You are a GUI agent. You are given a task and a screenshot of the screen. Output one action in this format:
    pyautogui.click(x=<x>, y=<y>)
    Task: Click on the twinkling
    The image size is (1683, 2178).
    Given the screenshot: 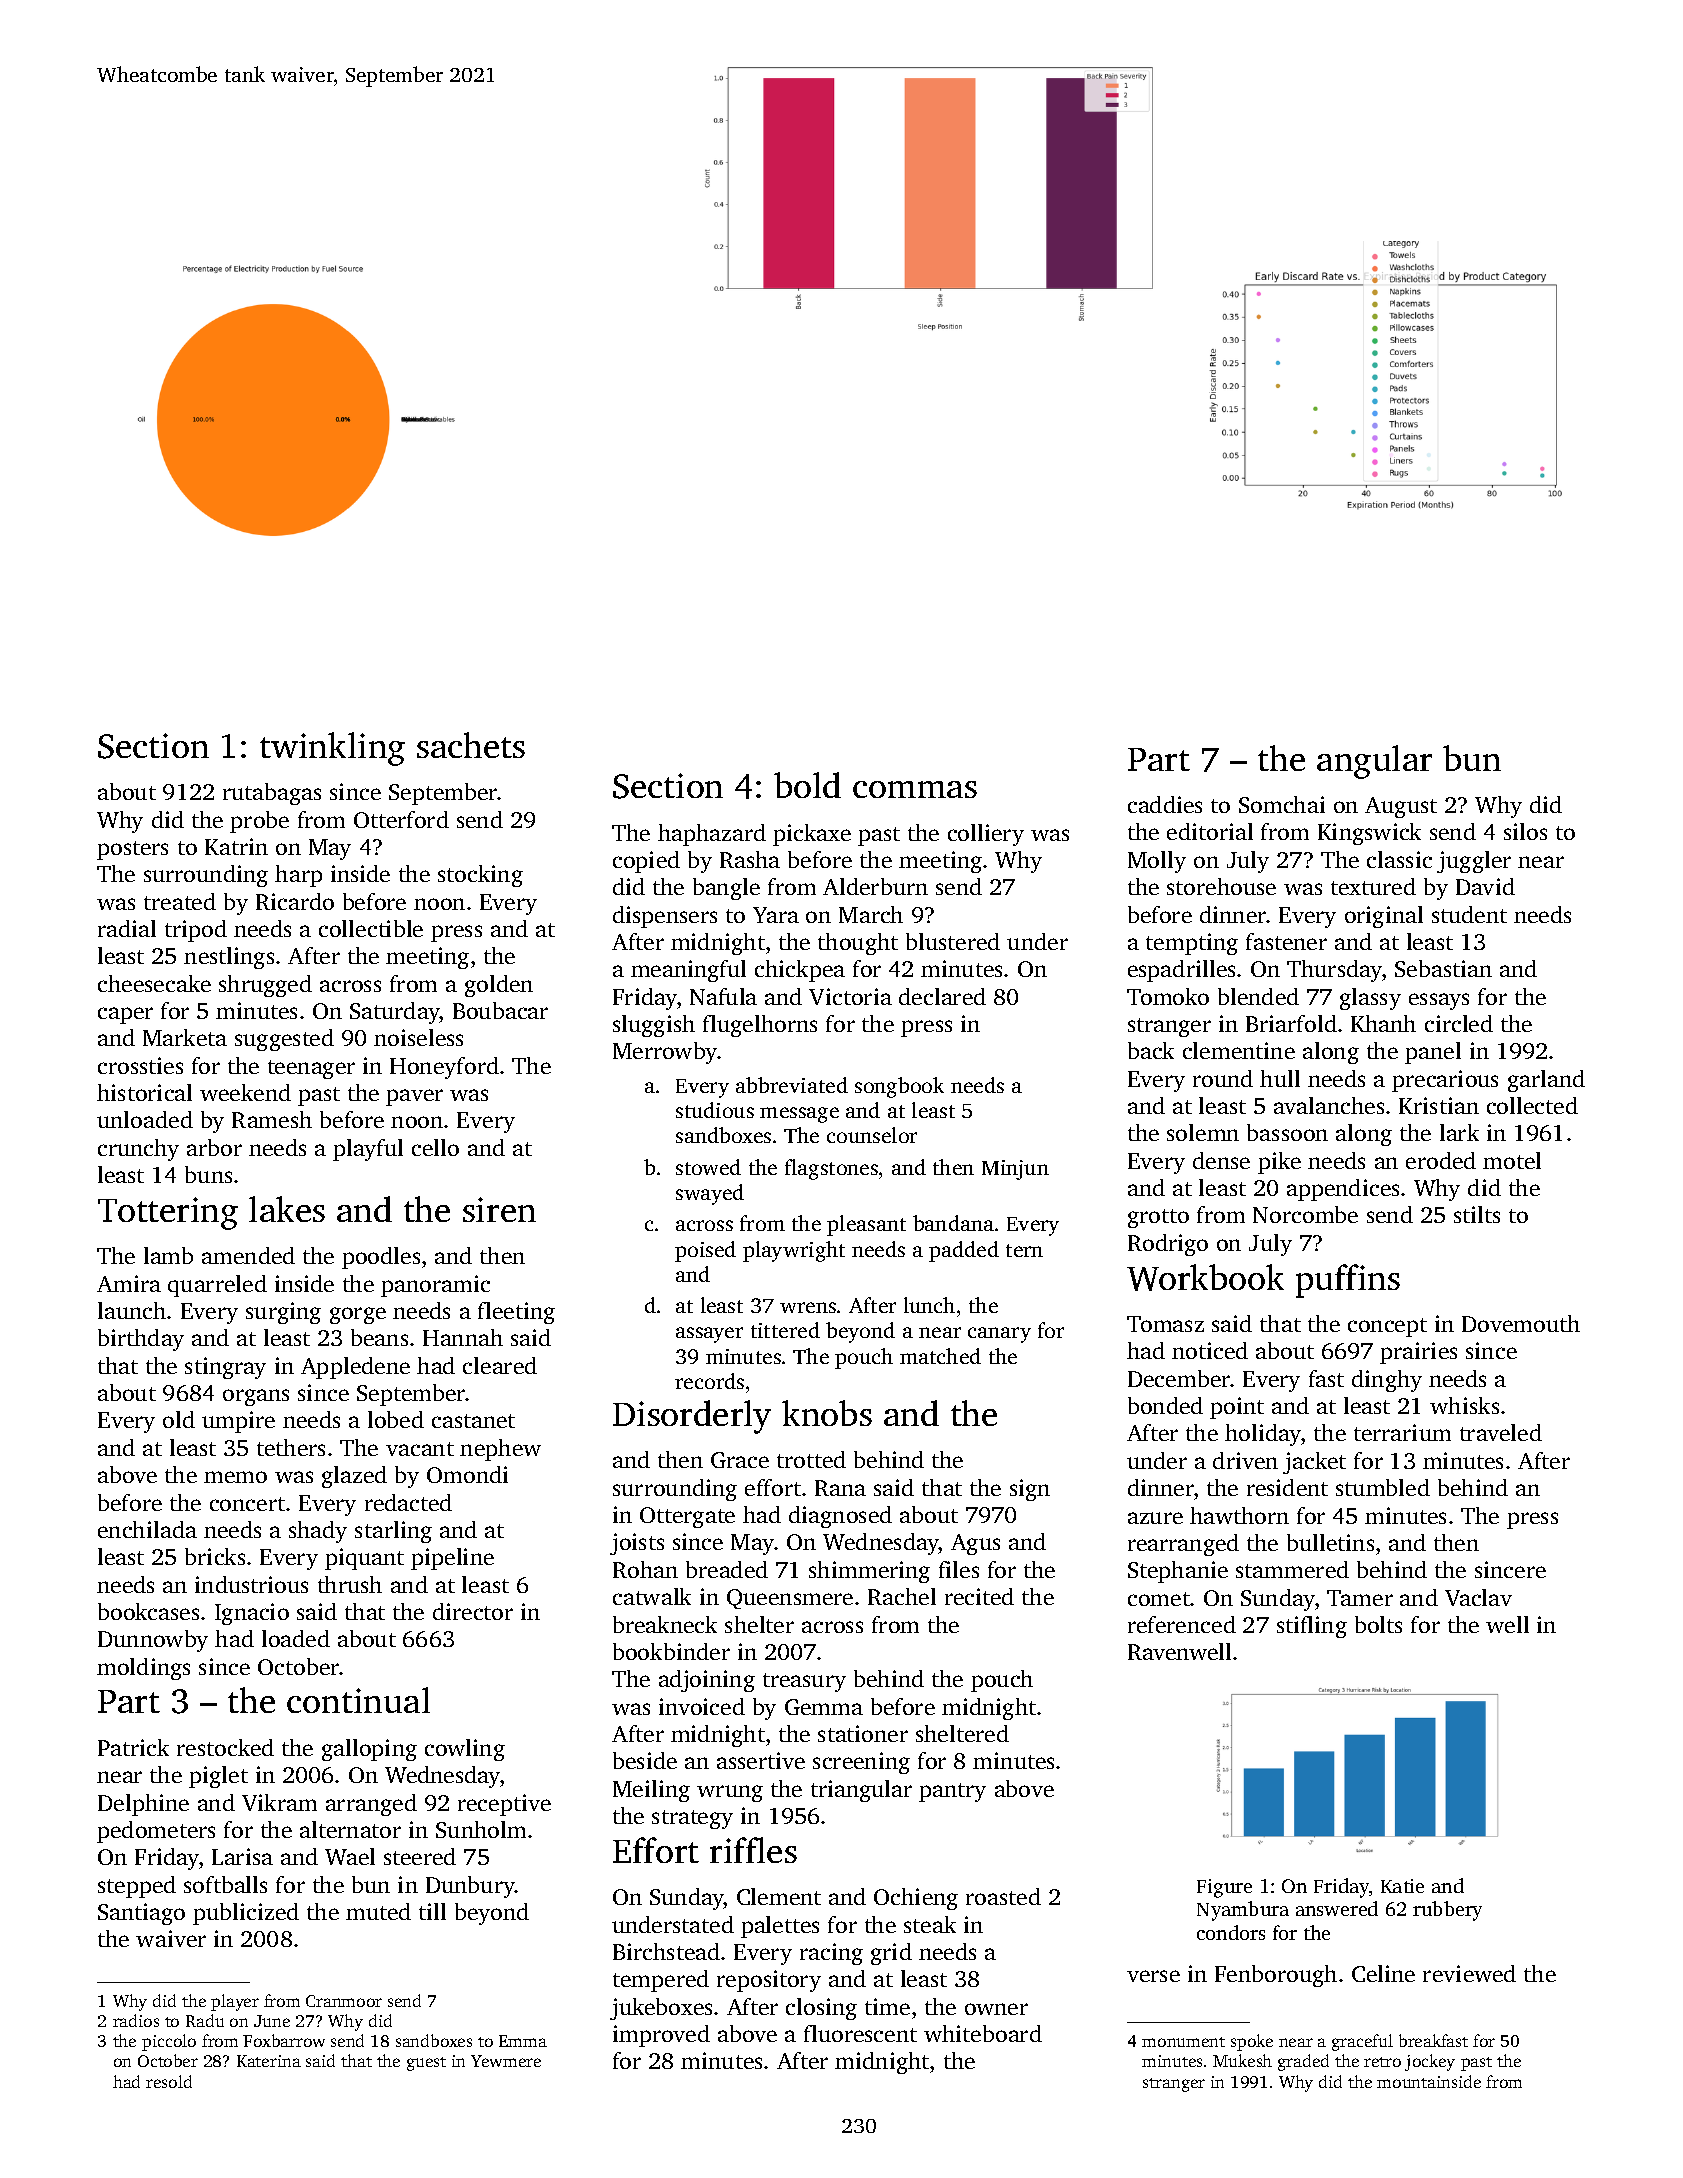 What is the action you would take?
    pyautogui.click(x=332, y=749)
